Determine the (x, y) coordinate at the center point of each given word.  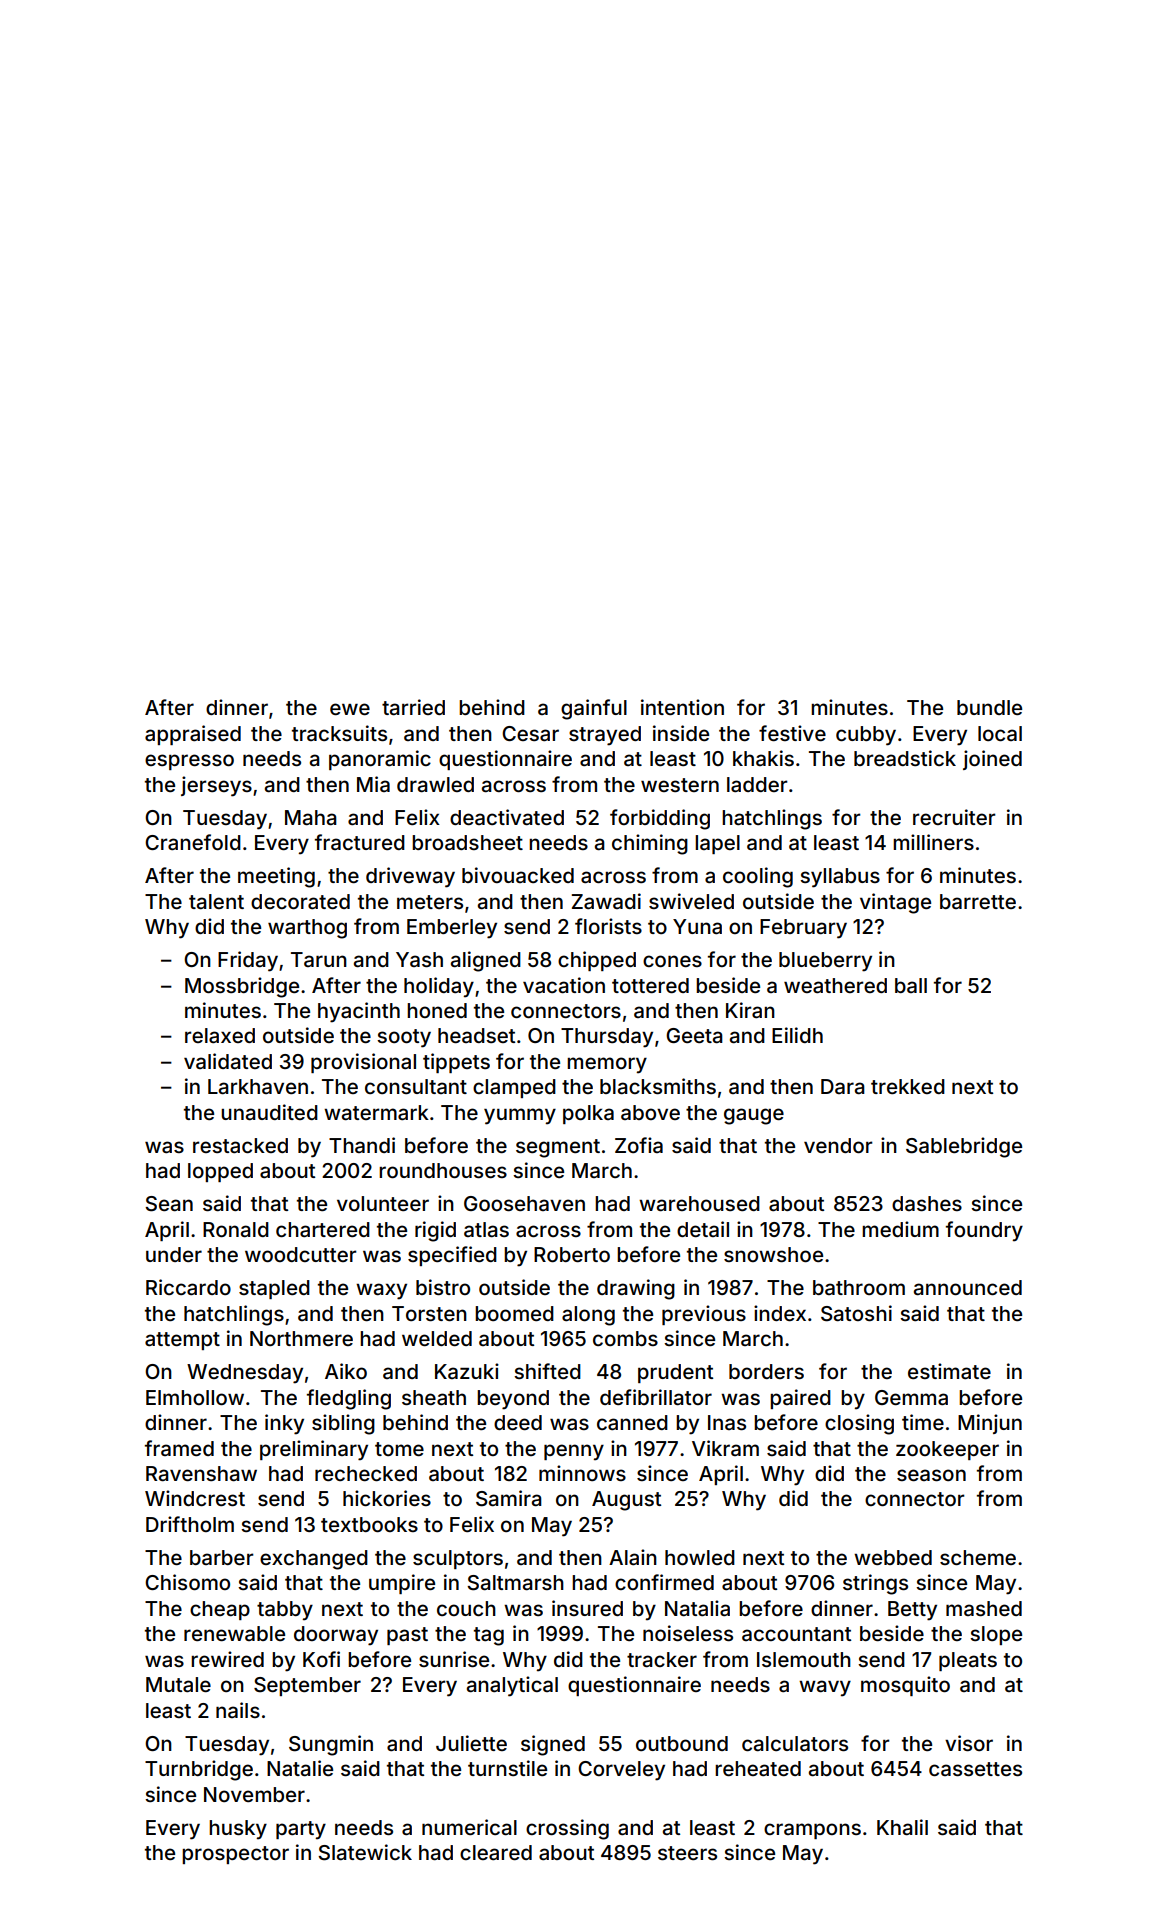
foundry (984, 1231)
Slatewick (365, 1852)
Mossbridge (242, 987)
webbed (893, 1557)
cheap (220, 1610)
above (650, 1112)
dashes (927, 1203)
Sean (169, 1204)
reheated (758, 1768)
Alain (633, 1557)
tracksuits (339, 733)
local (1000, 733)
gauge (754, 1116)
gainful (594, 709)
